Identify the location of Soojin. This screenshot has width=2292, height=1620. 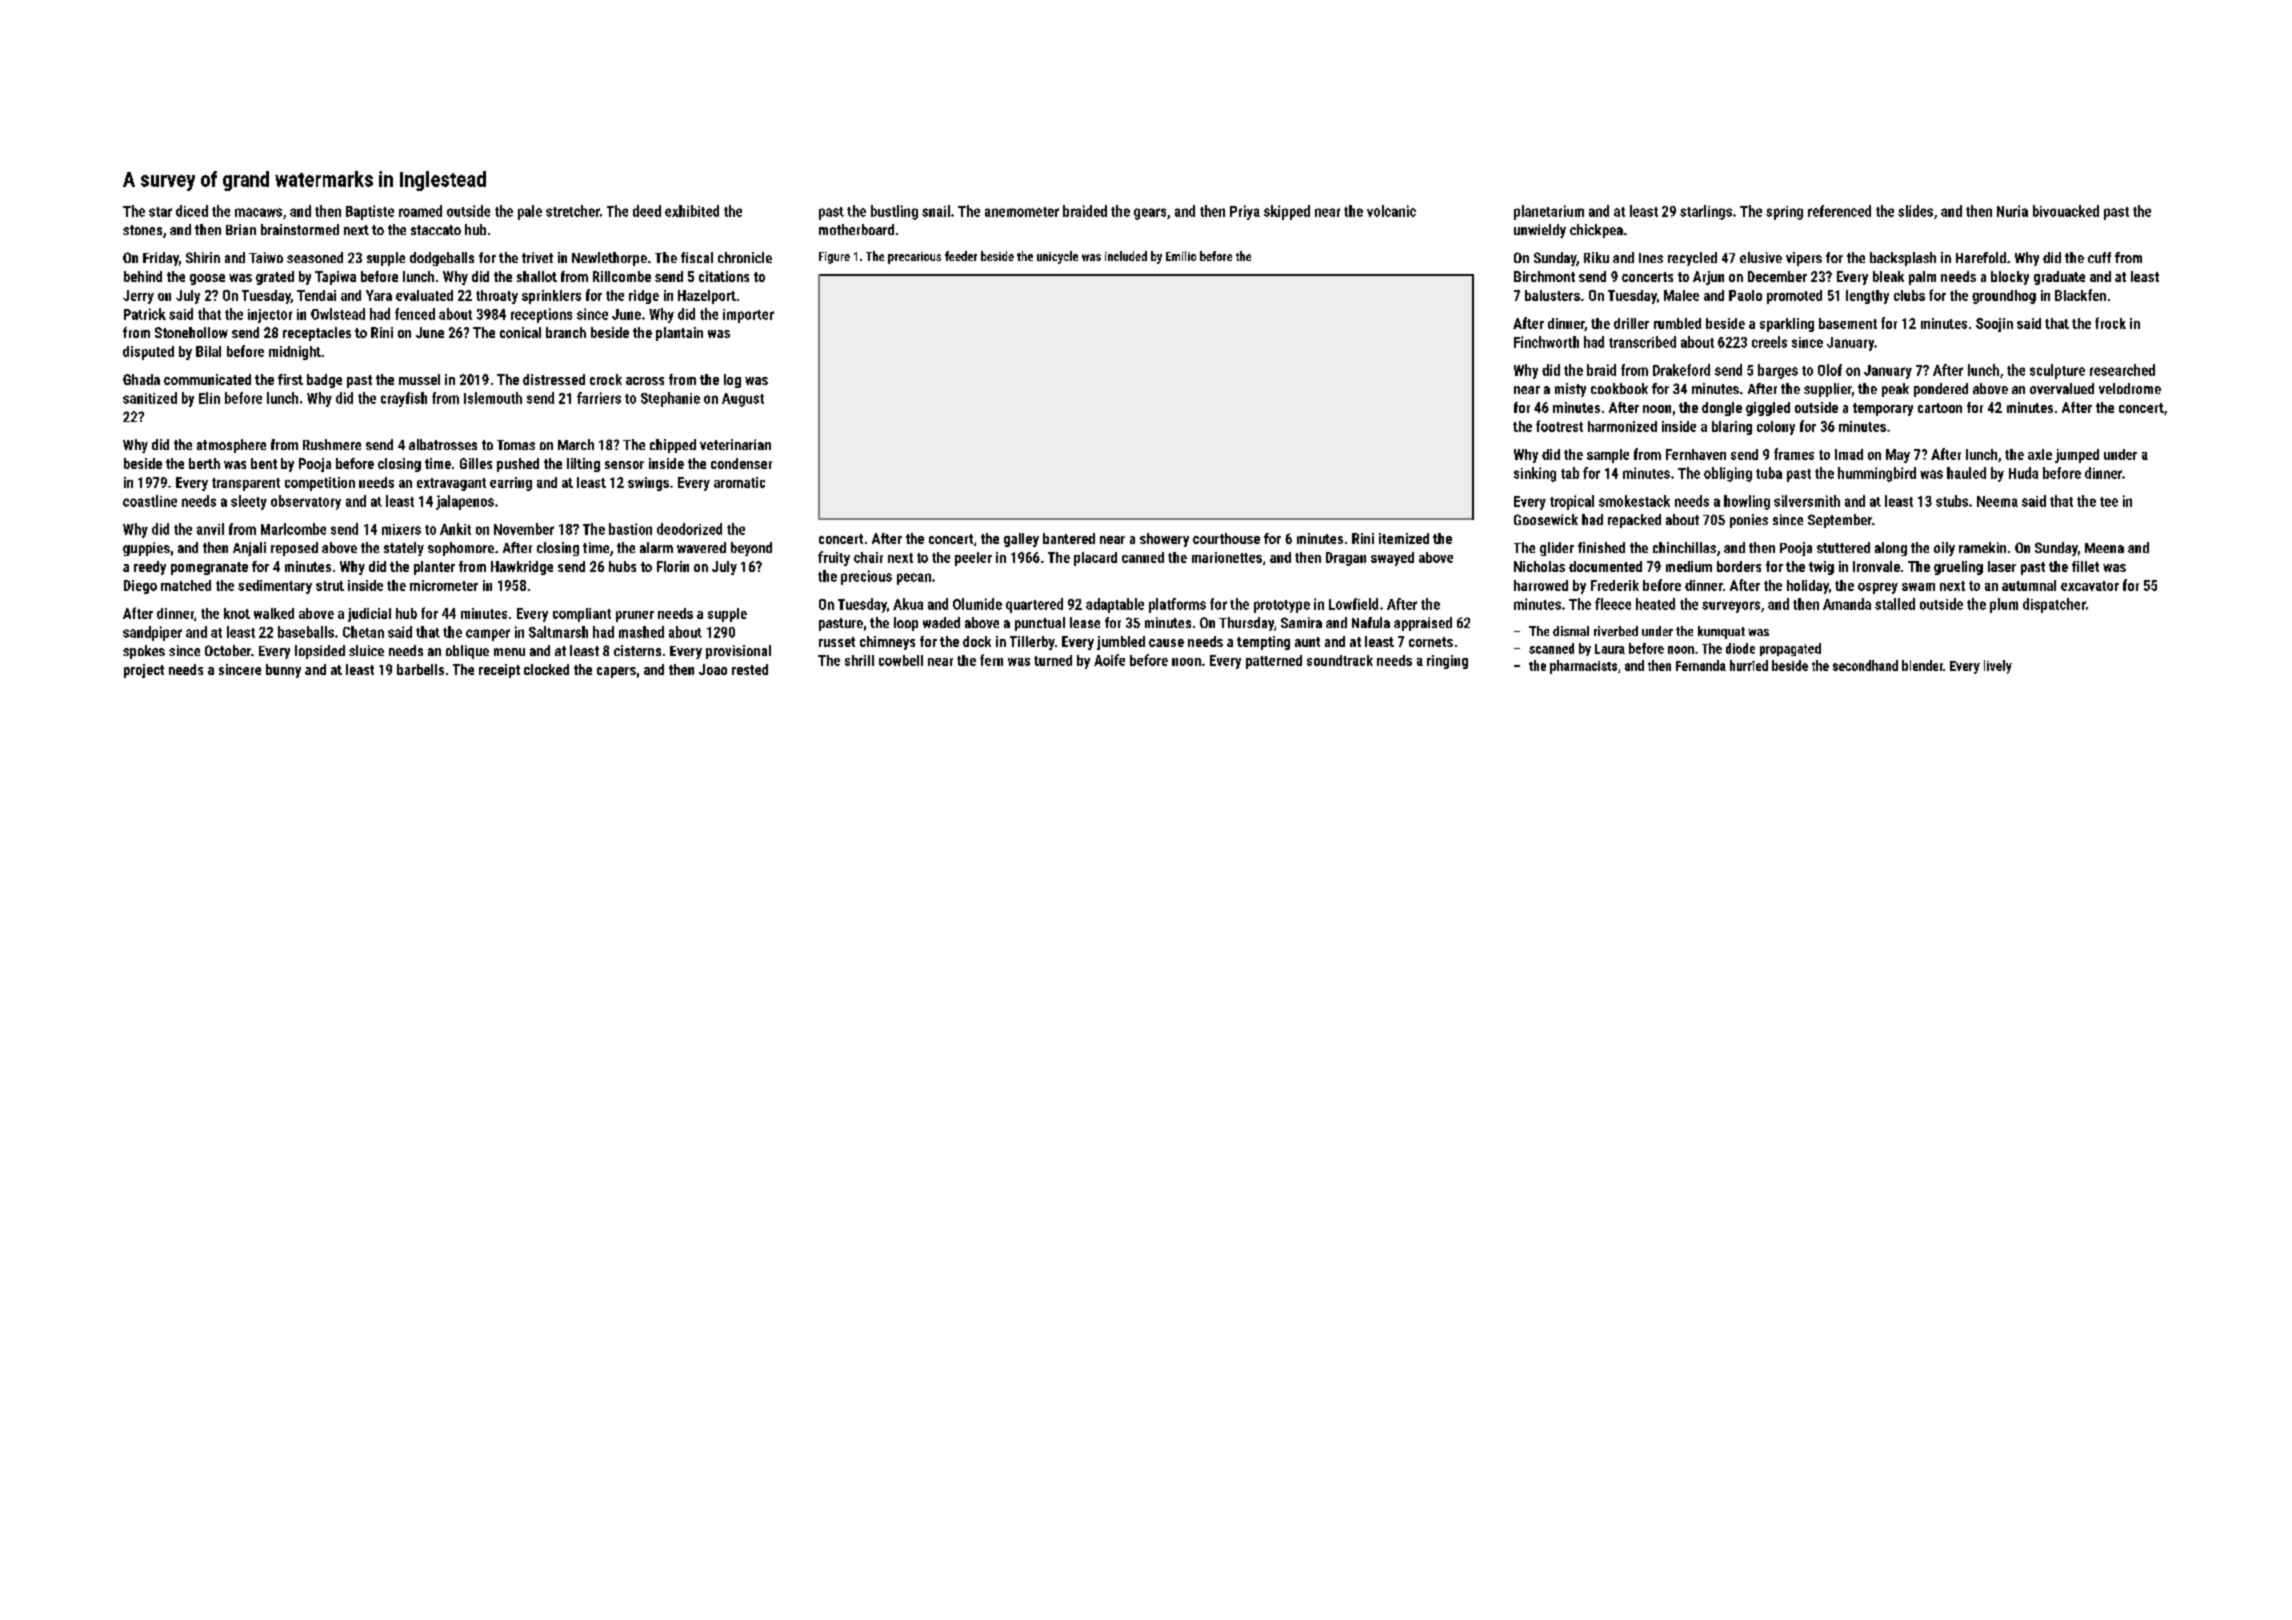
(1994, 325).
